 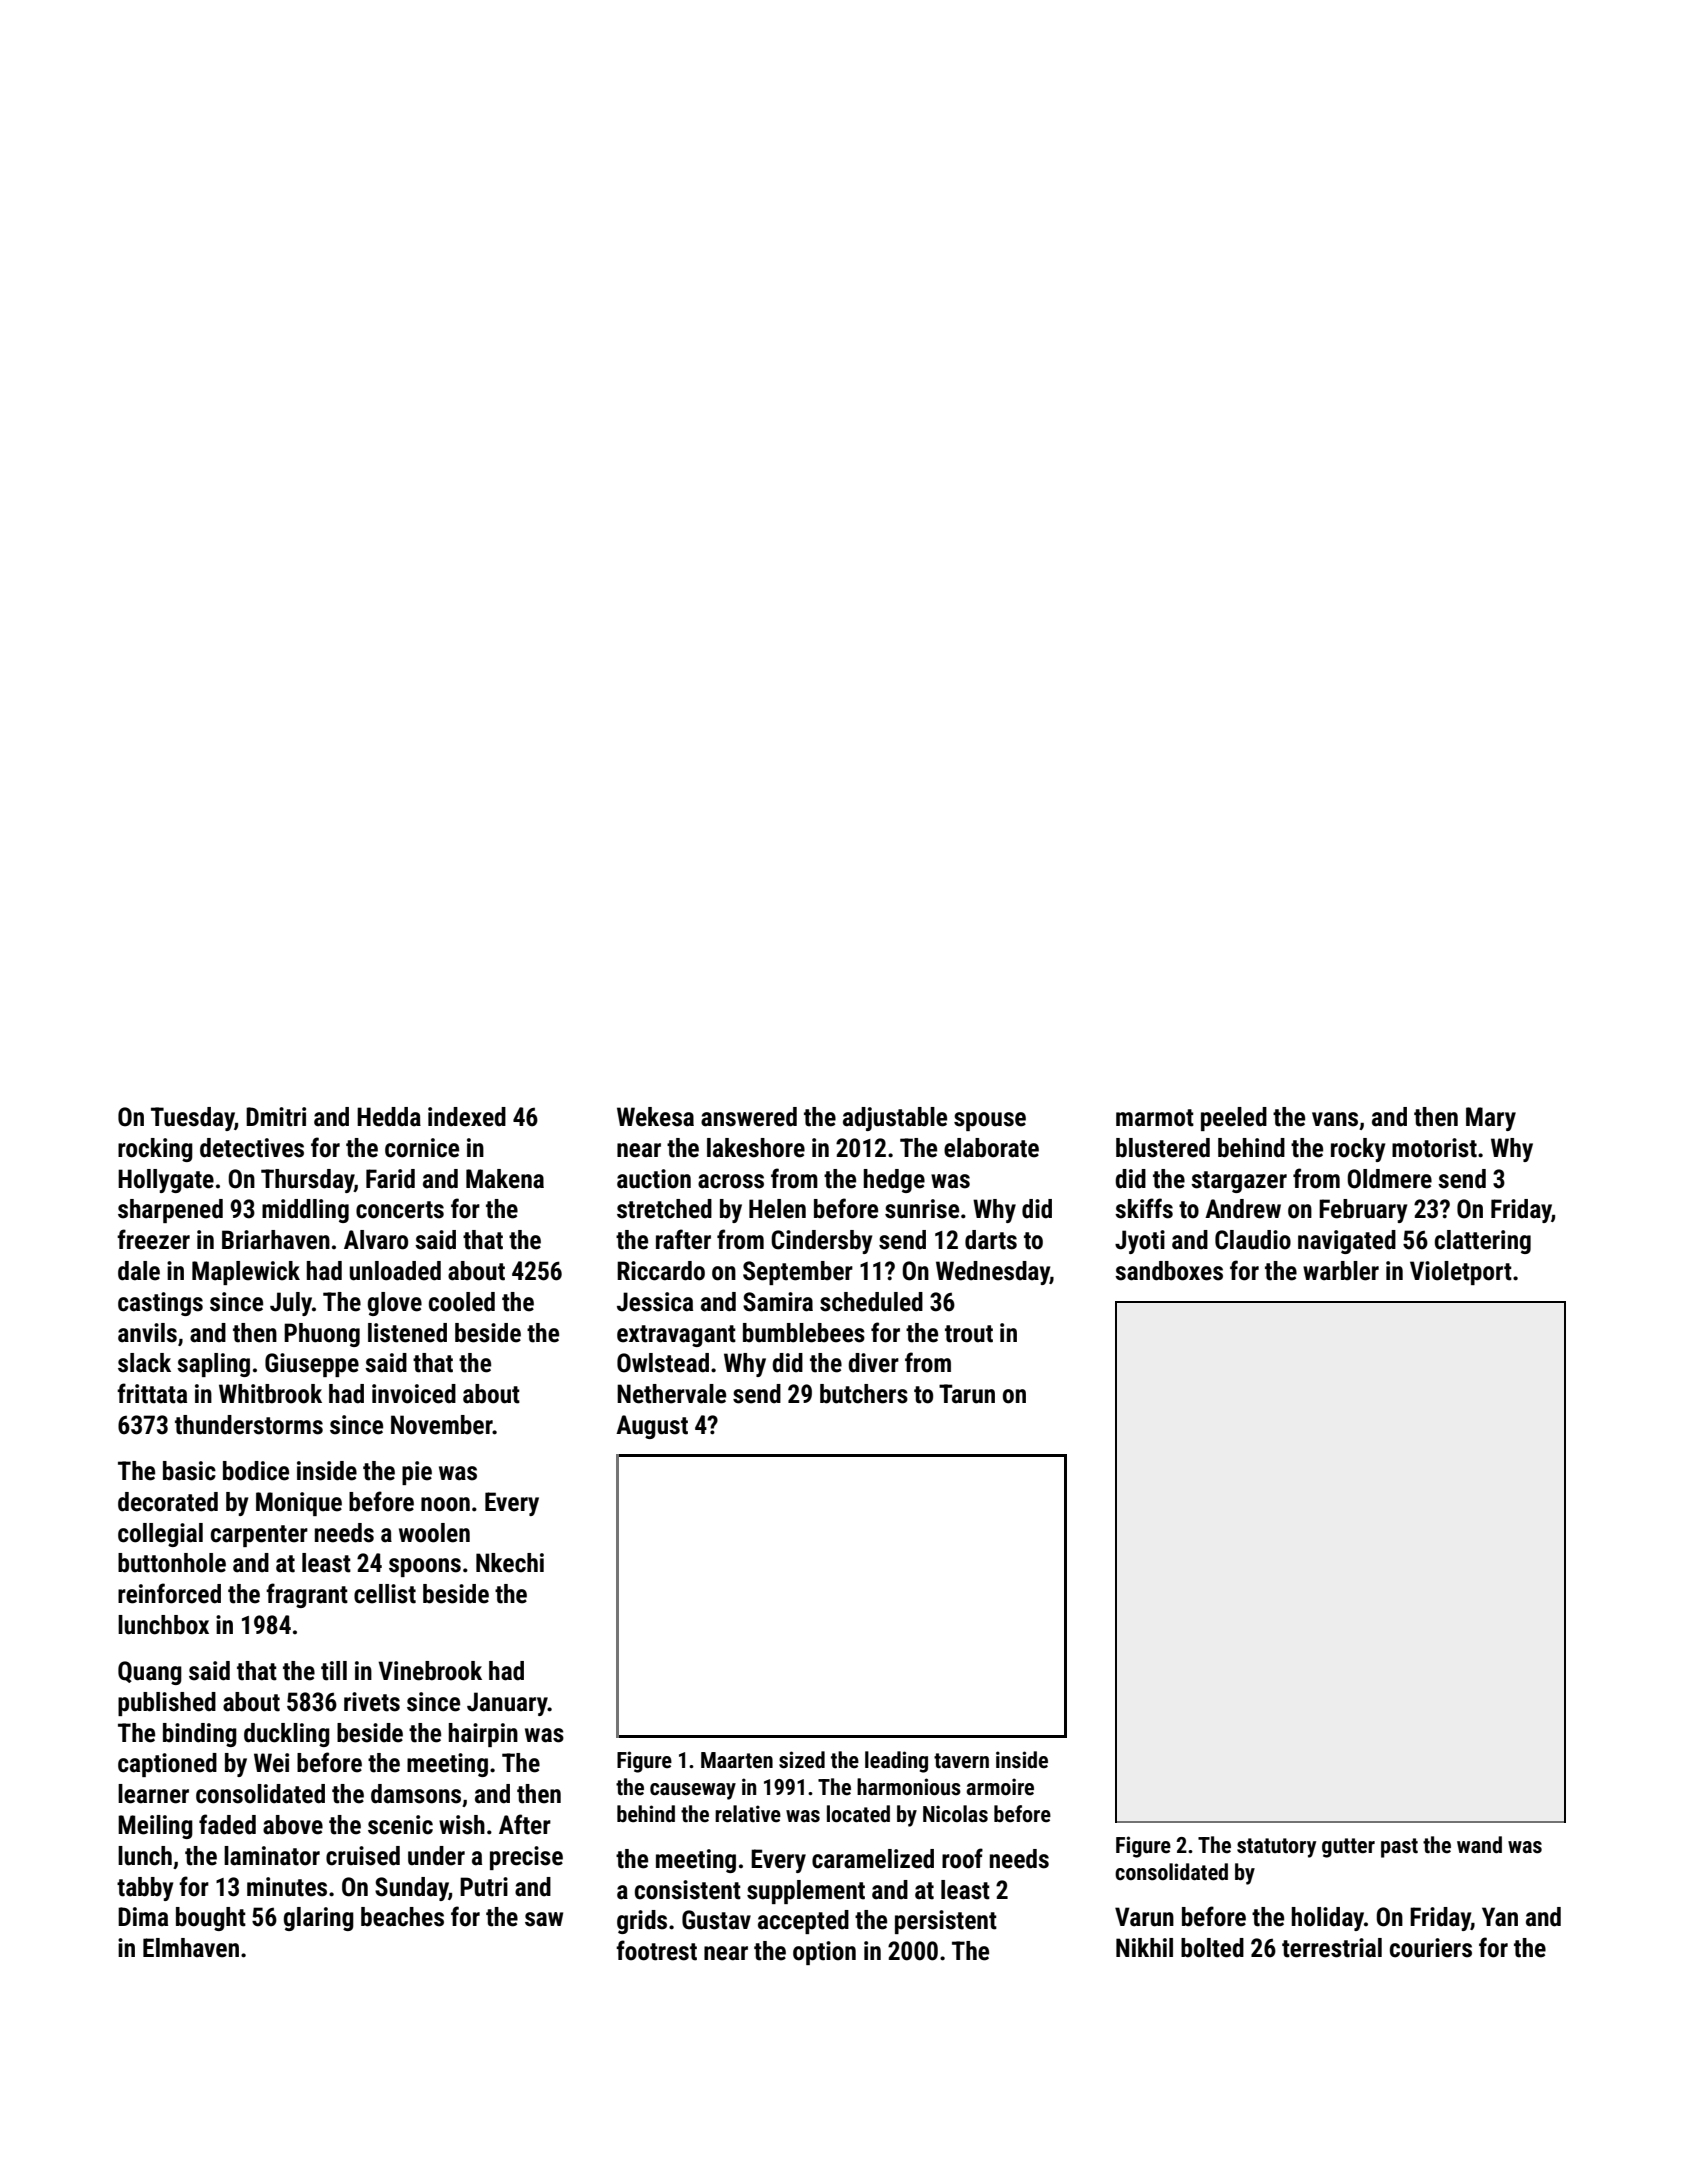 I want to click on tavern, so click(x=961, y=1761).
